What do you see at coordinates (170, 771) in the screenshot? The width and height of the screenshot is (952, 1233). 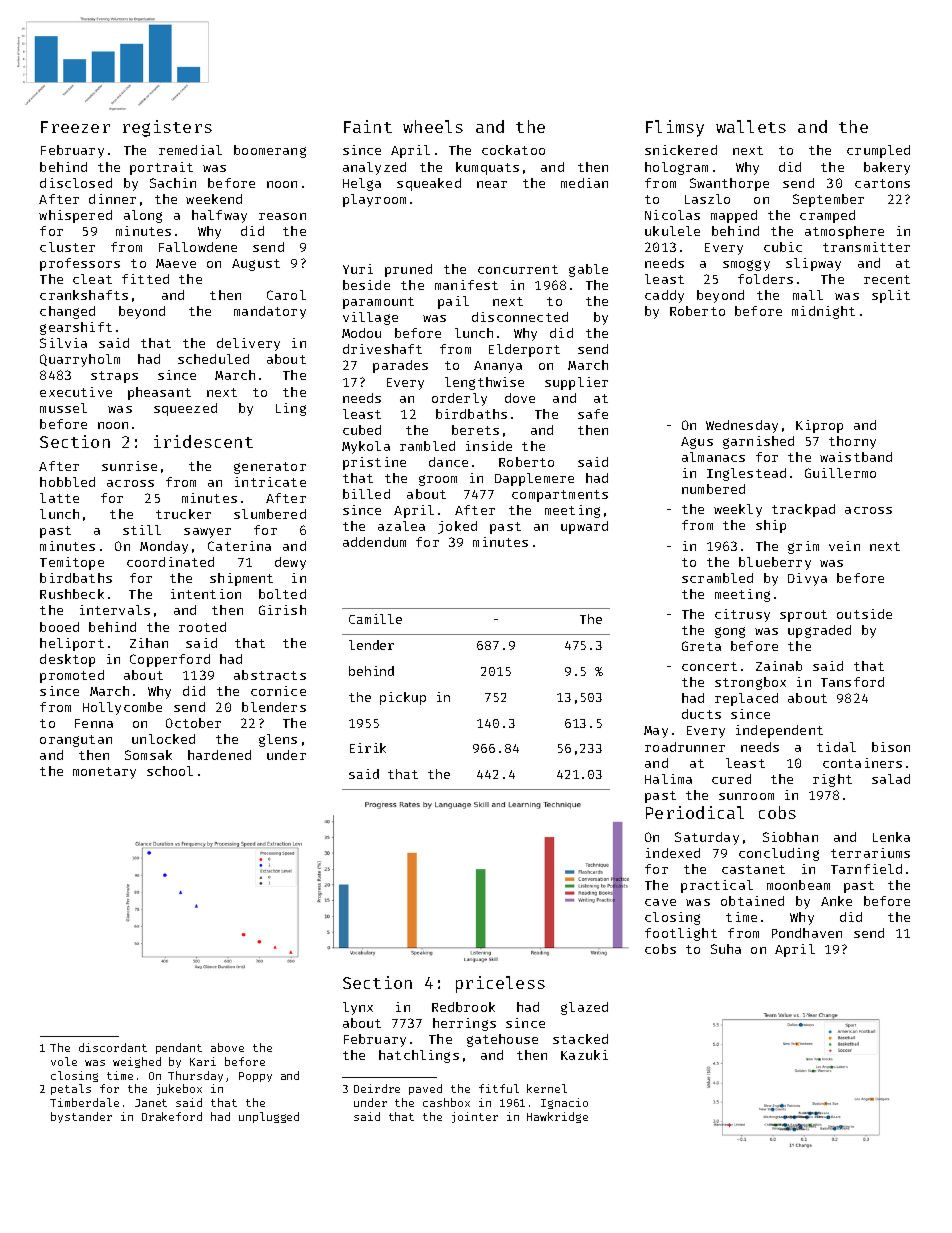 I see `school` at bounding box center [170, 771].
